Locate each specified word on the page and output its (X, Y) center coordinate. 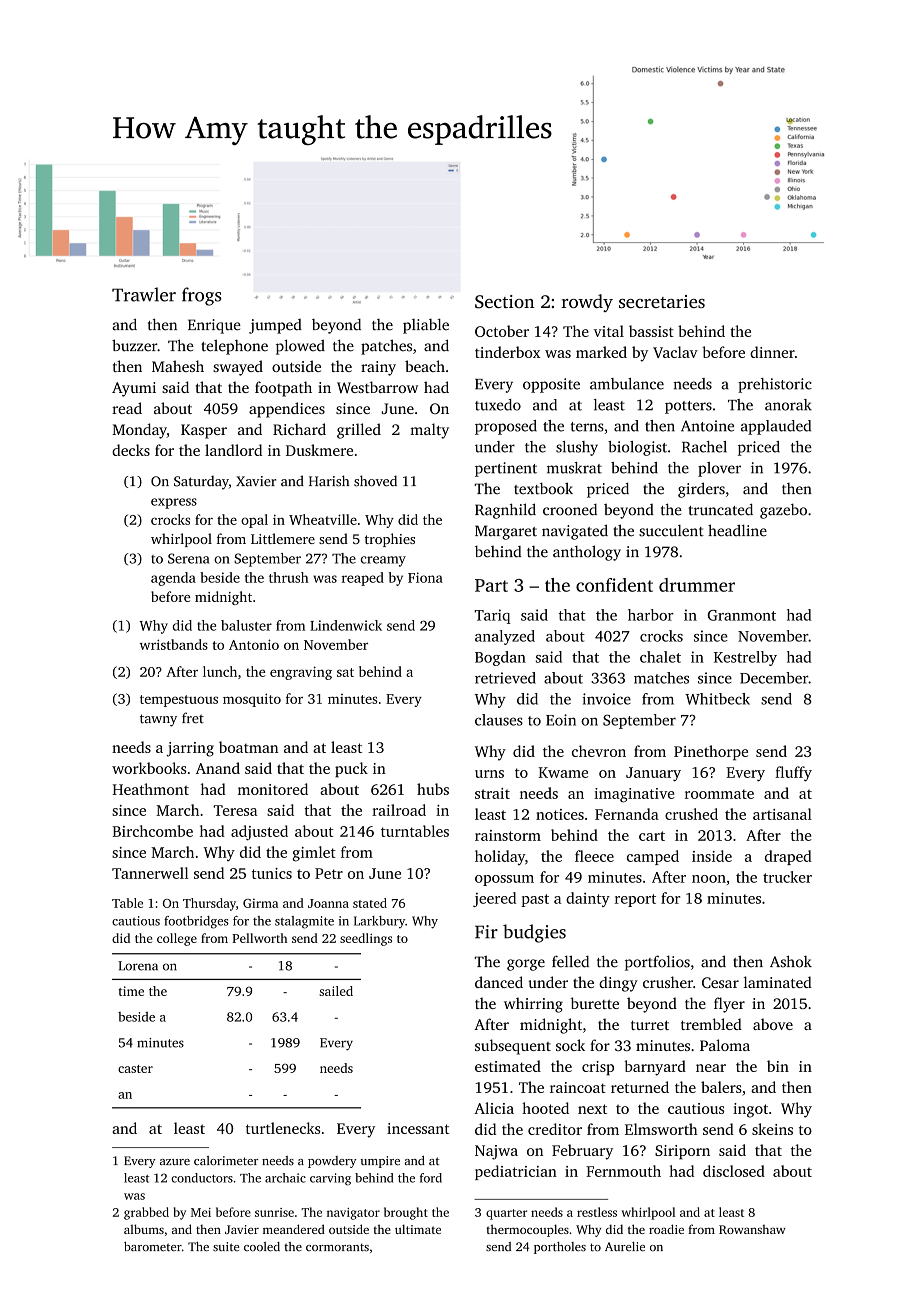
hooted (545, 1108)
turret (650, 1025)
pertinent (506, 469)
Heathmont (150, 789)
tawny (158, 720)
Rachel (704, 447)
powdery (332, 1162)
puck (351, 770)
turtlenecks (283, 1128)
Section (504, 302)
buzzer (134, 345)
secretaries (662, 301)
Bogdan (500, 658)
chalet (660, 657)
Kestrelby (745, 658)
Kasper (204, 431)
